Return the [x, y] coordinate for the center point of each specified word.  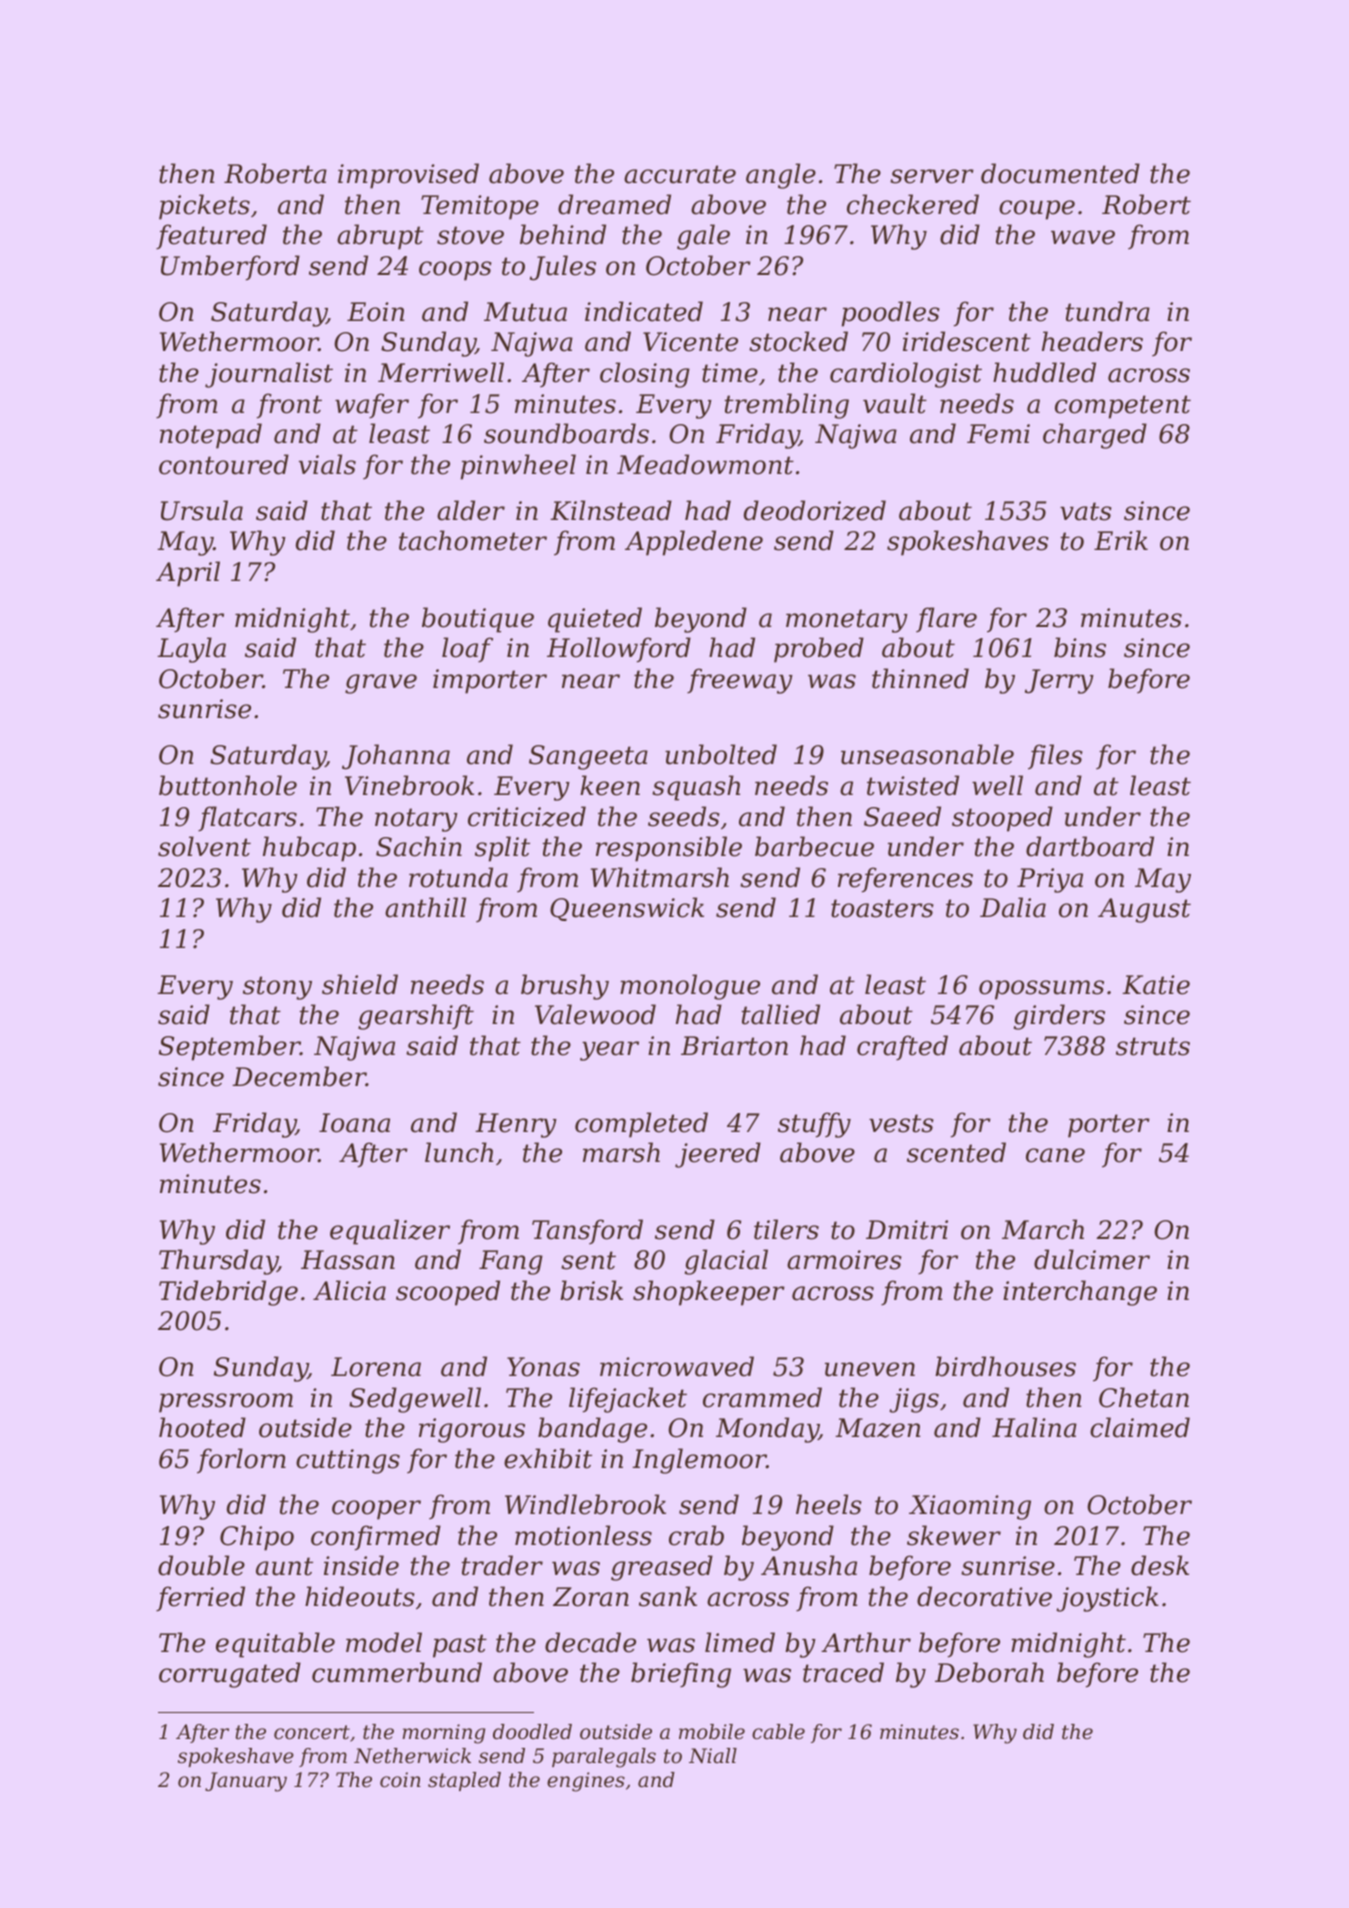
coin [400, 1780]
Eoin [375, 312]
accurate [680, 174]
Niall [713, 1756]
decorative [984, 1596]
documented [1060, 173]
